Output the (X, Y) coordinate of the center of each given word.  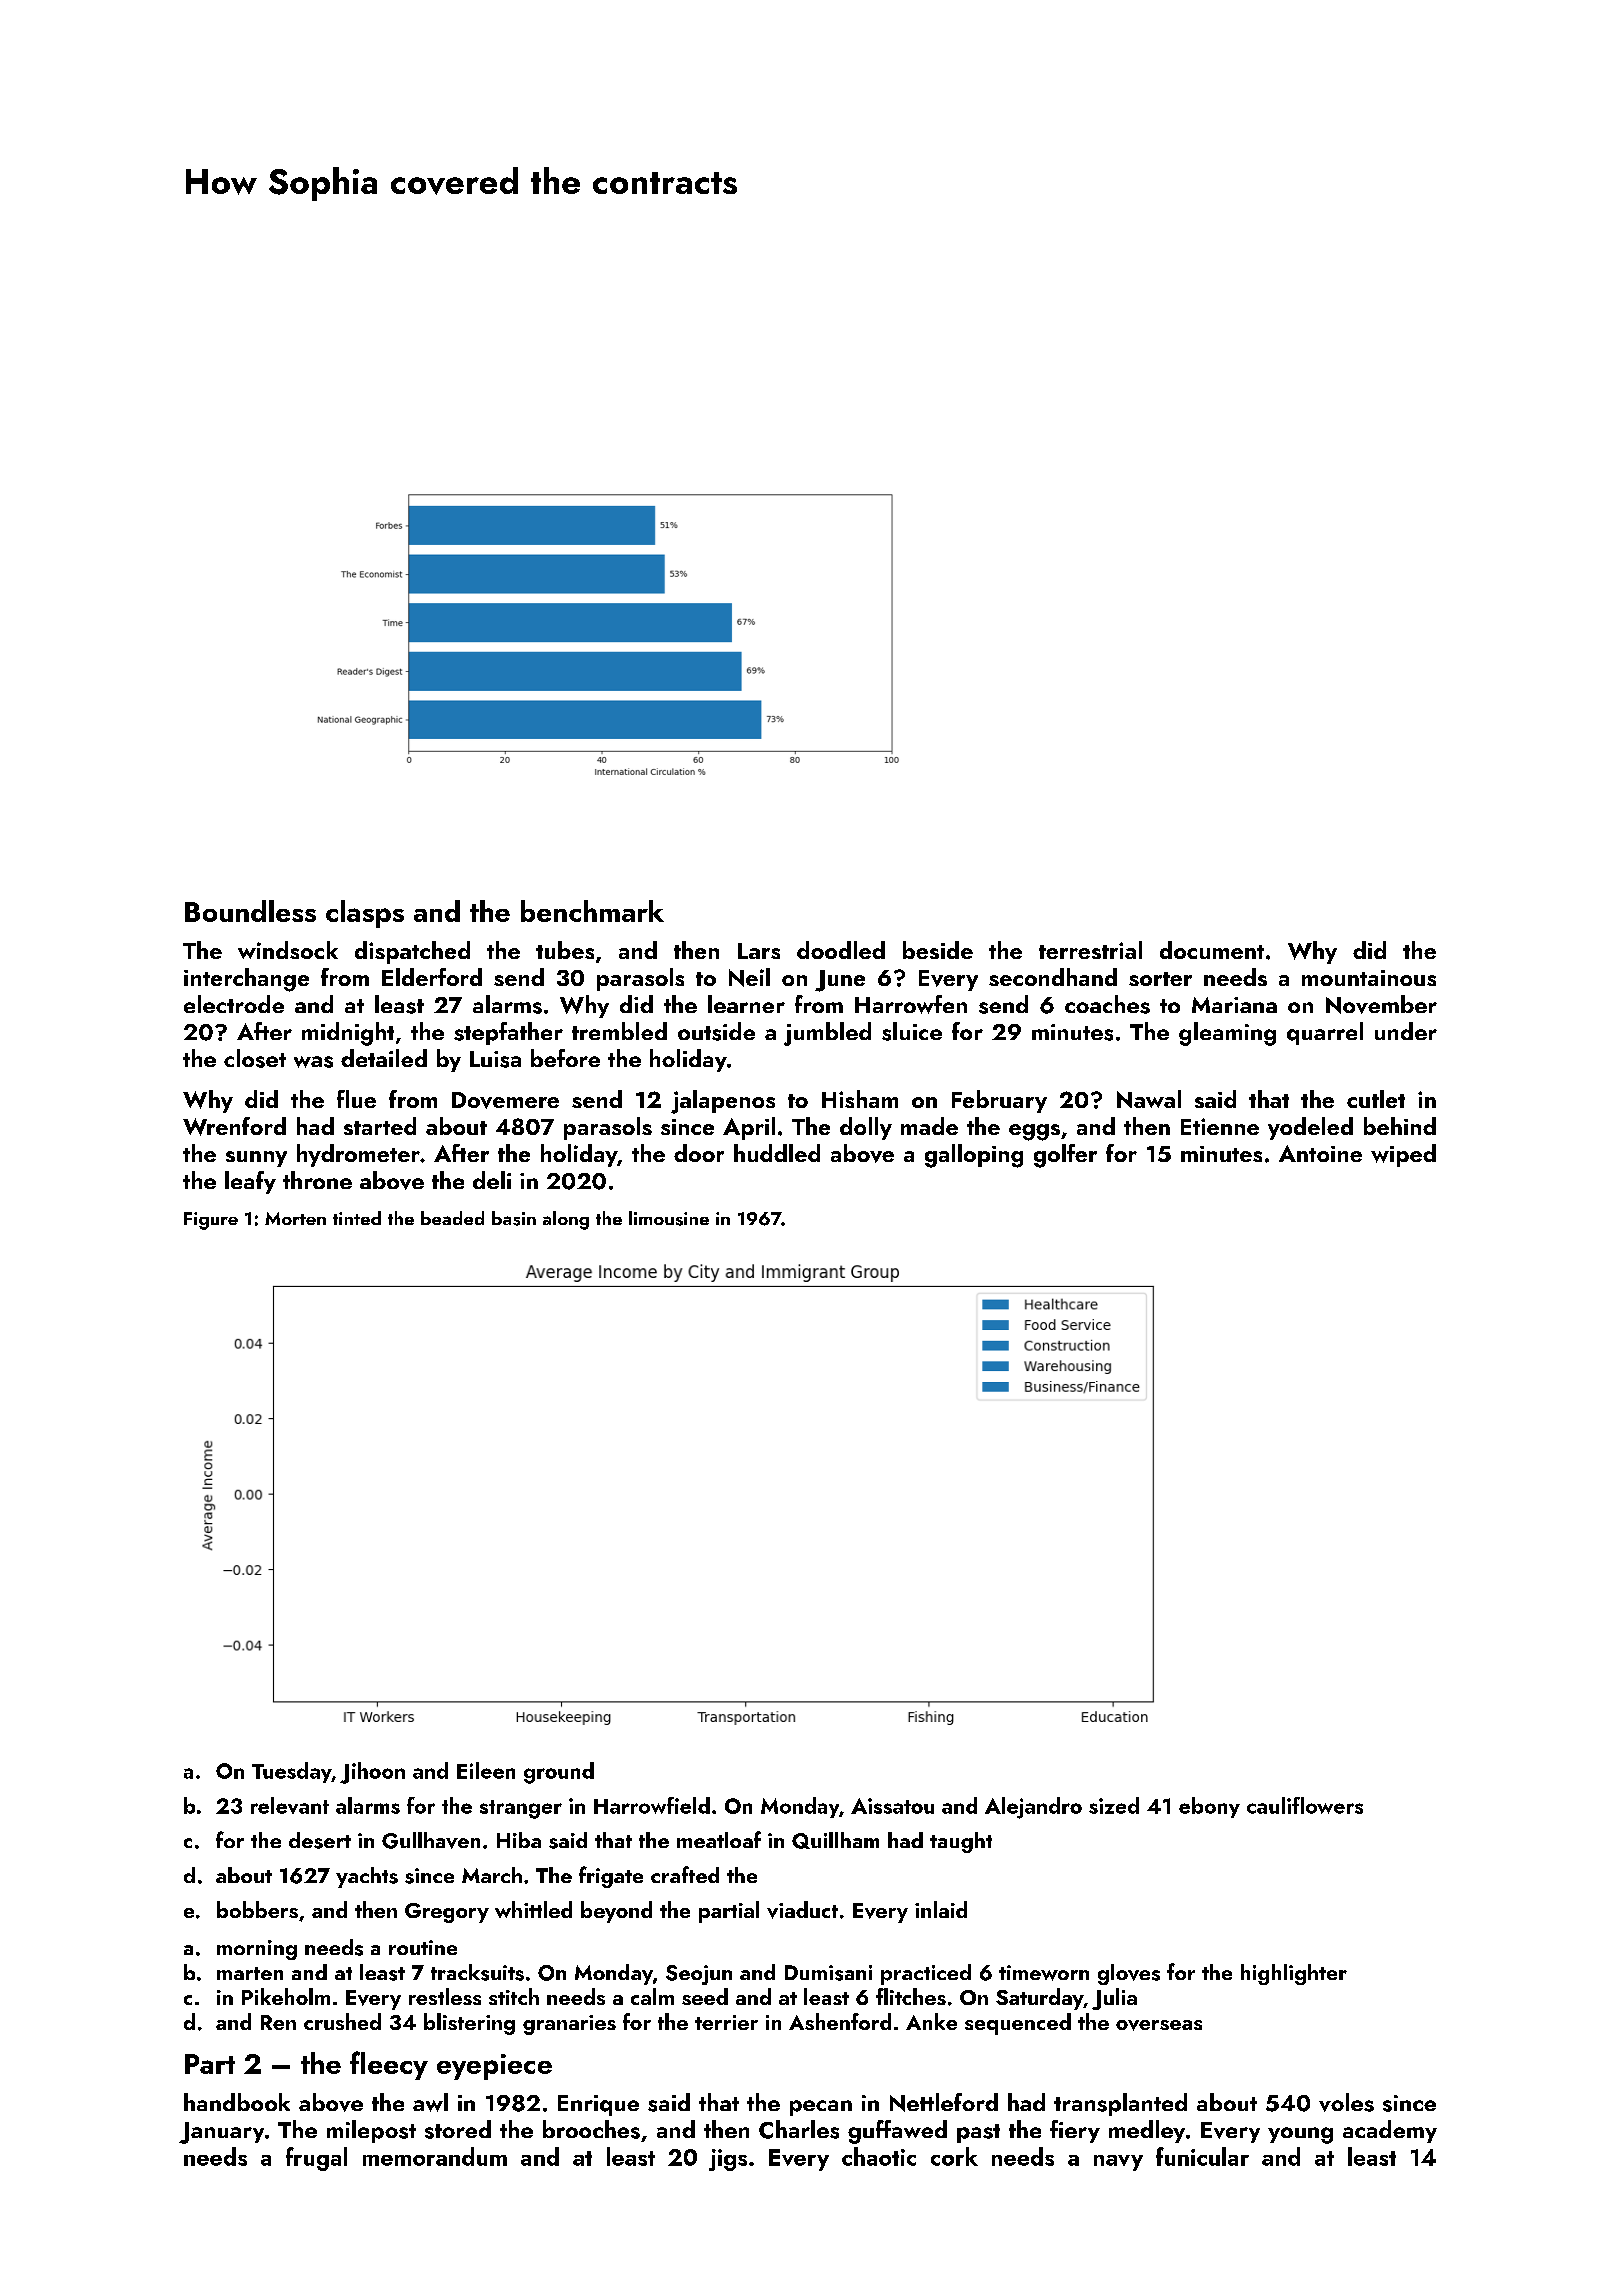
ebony (1209, 1807)
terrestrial (1090, 950)
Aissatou (892, 1806)
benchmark (592, 911)
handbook (237, 2102)
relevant (290, 1805)
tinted (357, 1218)
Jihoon (372, 1773)
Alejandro (1033, 1808)
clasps (365, 914)
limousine (669, 1218)
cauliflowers (1305, 1805)
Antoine (1320, 1153)
